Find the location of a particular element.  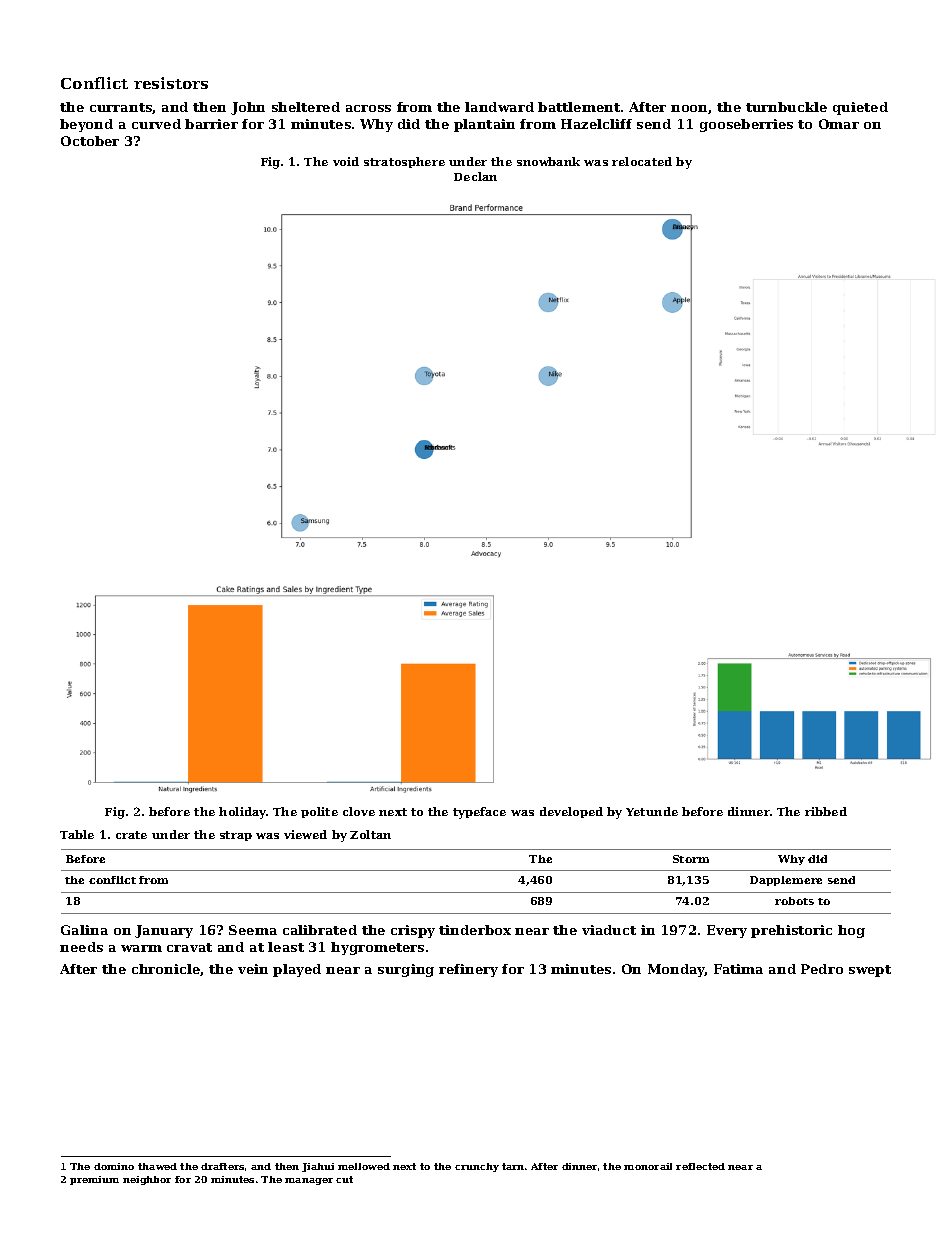

Galina is located at coordinates (84, 930).
